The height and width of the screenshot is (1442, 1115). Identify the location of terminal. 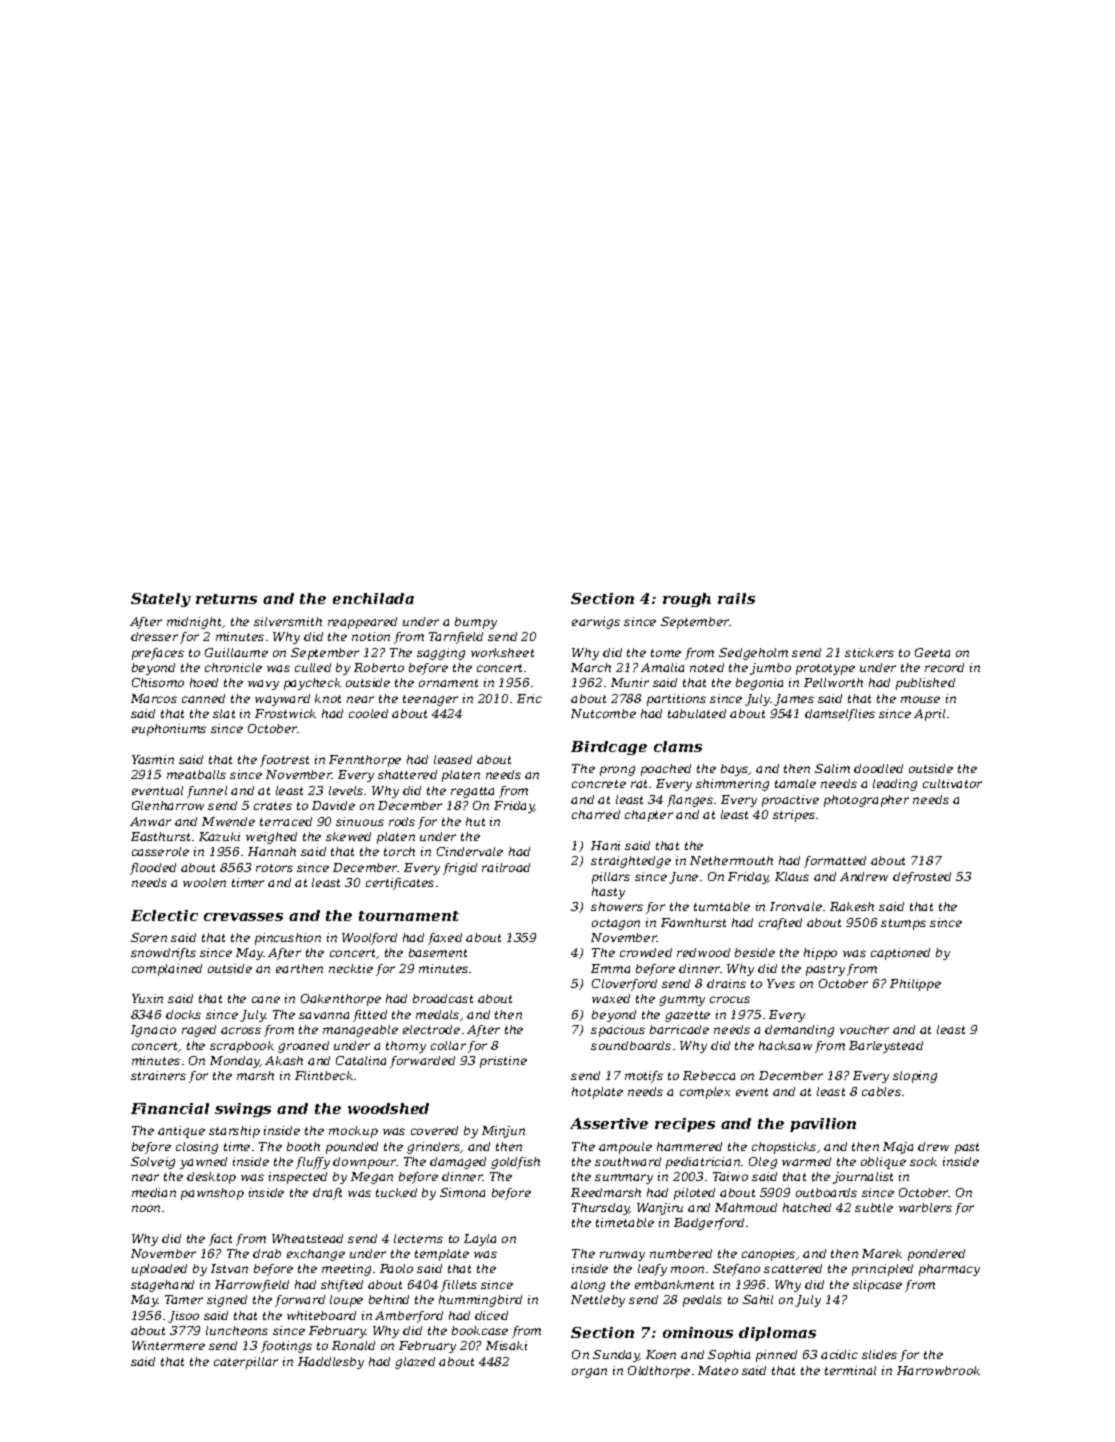
(850, 1370).
